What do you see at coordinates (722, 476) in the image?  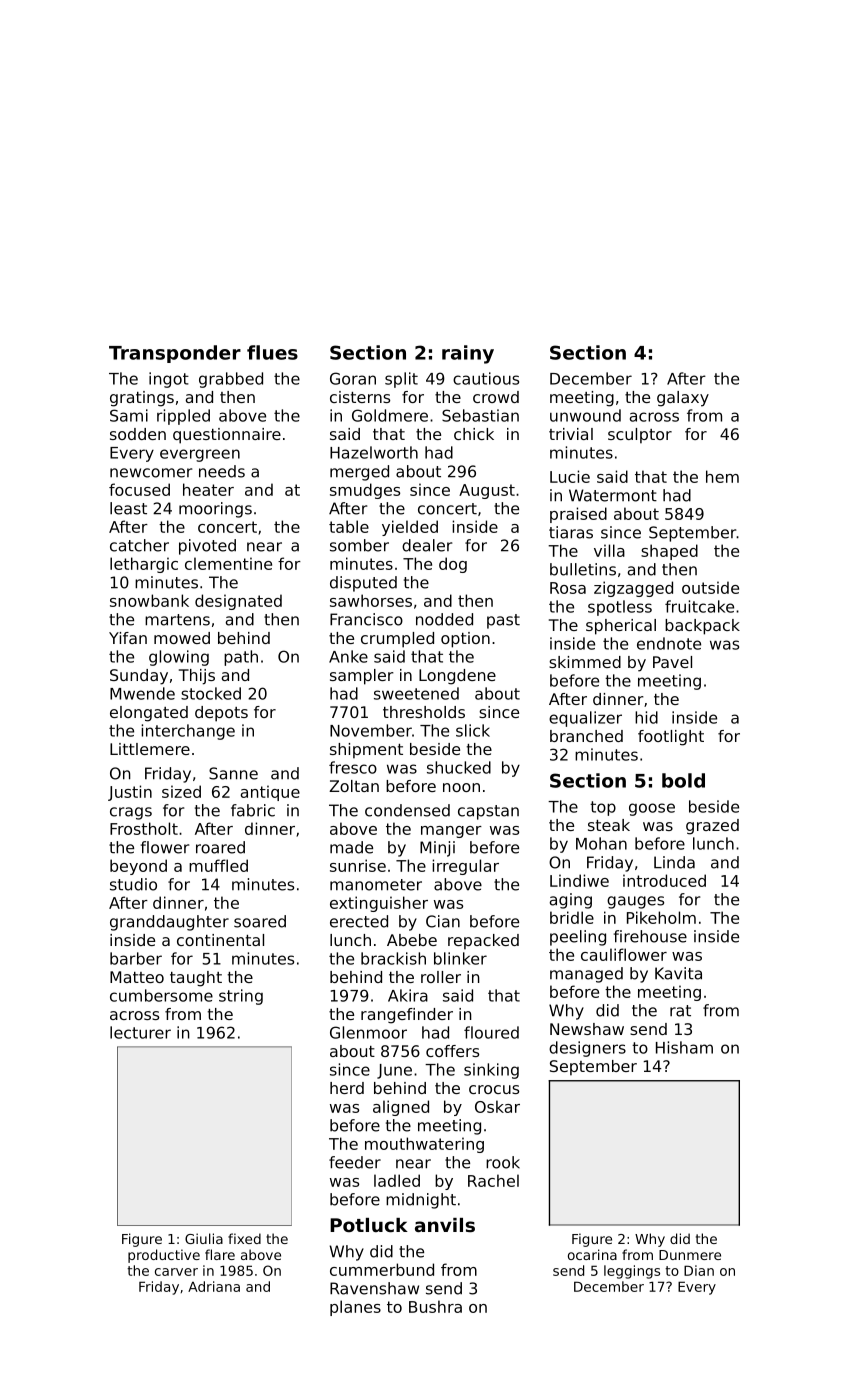 I see `hem` at bounding box center [722, 476].
